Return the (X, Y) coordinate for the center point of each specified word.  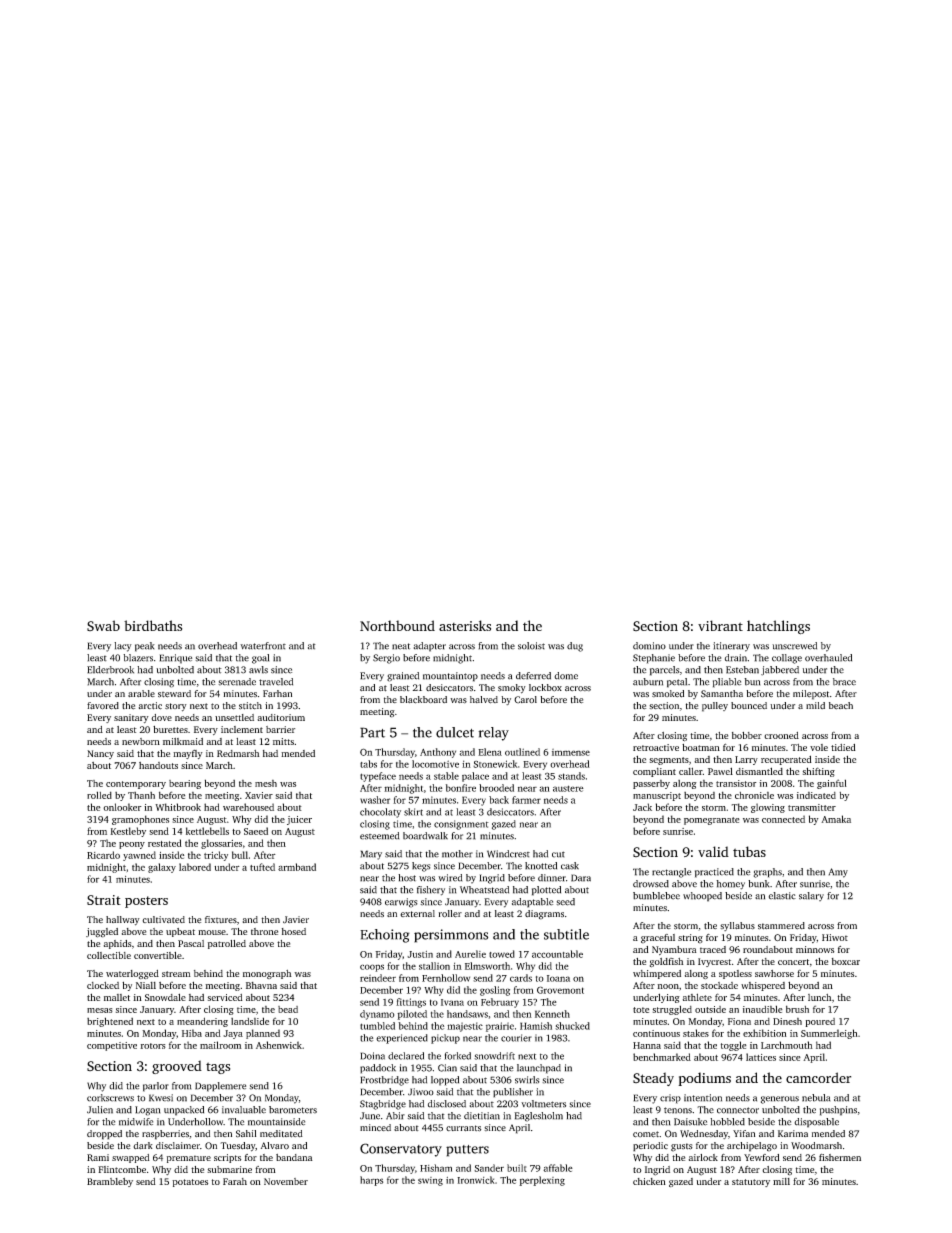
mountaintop (450, 677)
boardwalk (425, 836)
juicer (299, 820)
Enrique (176, 659)
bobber (747, 735)
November (286, 1181)
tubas (749, 851)
